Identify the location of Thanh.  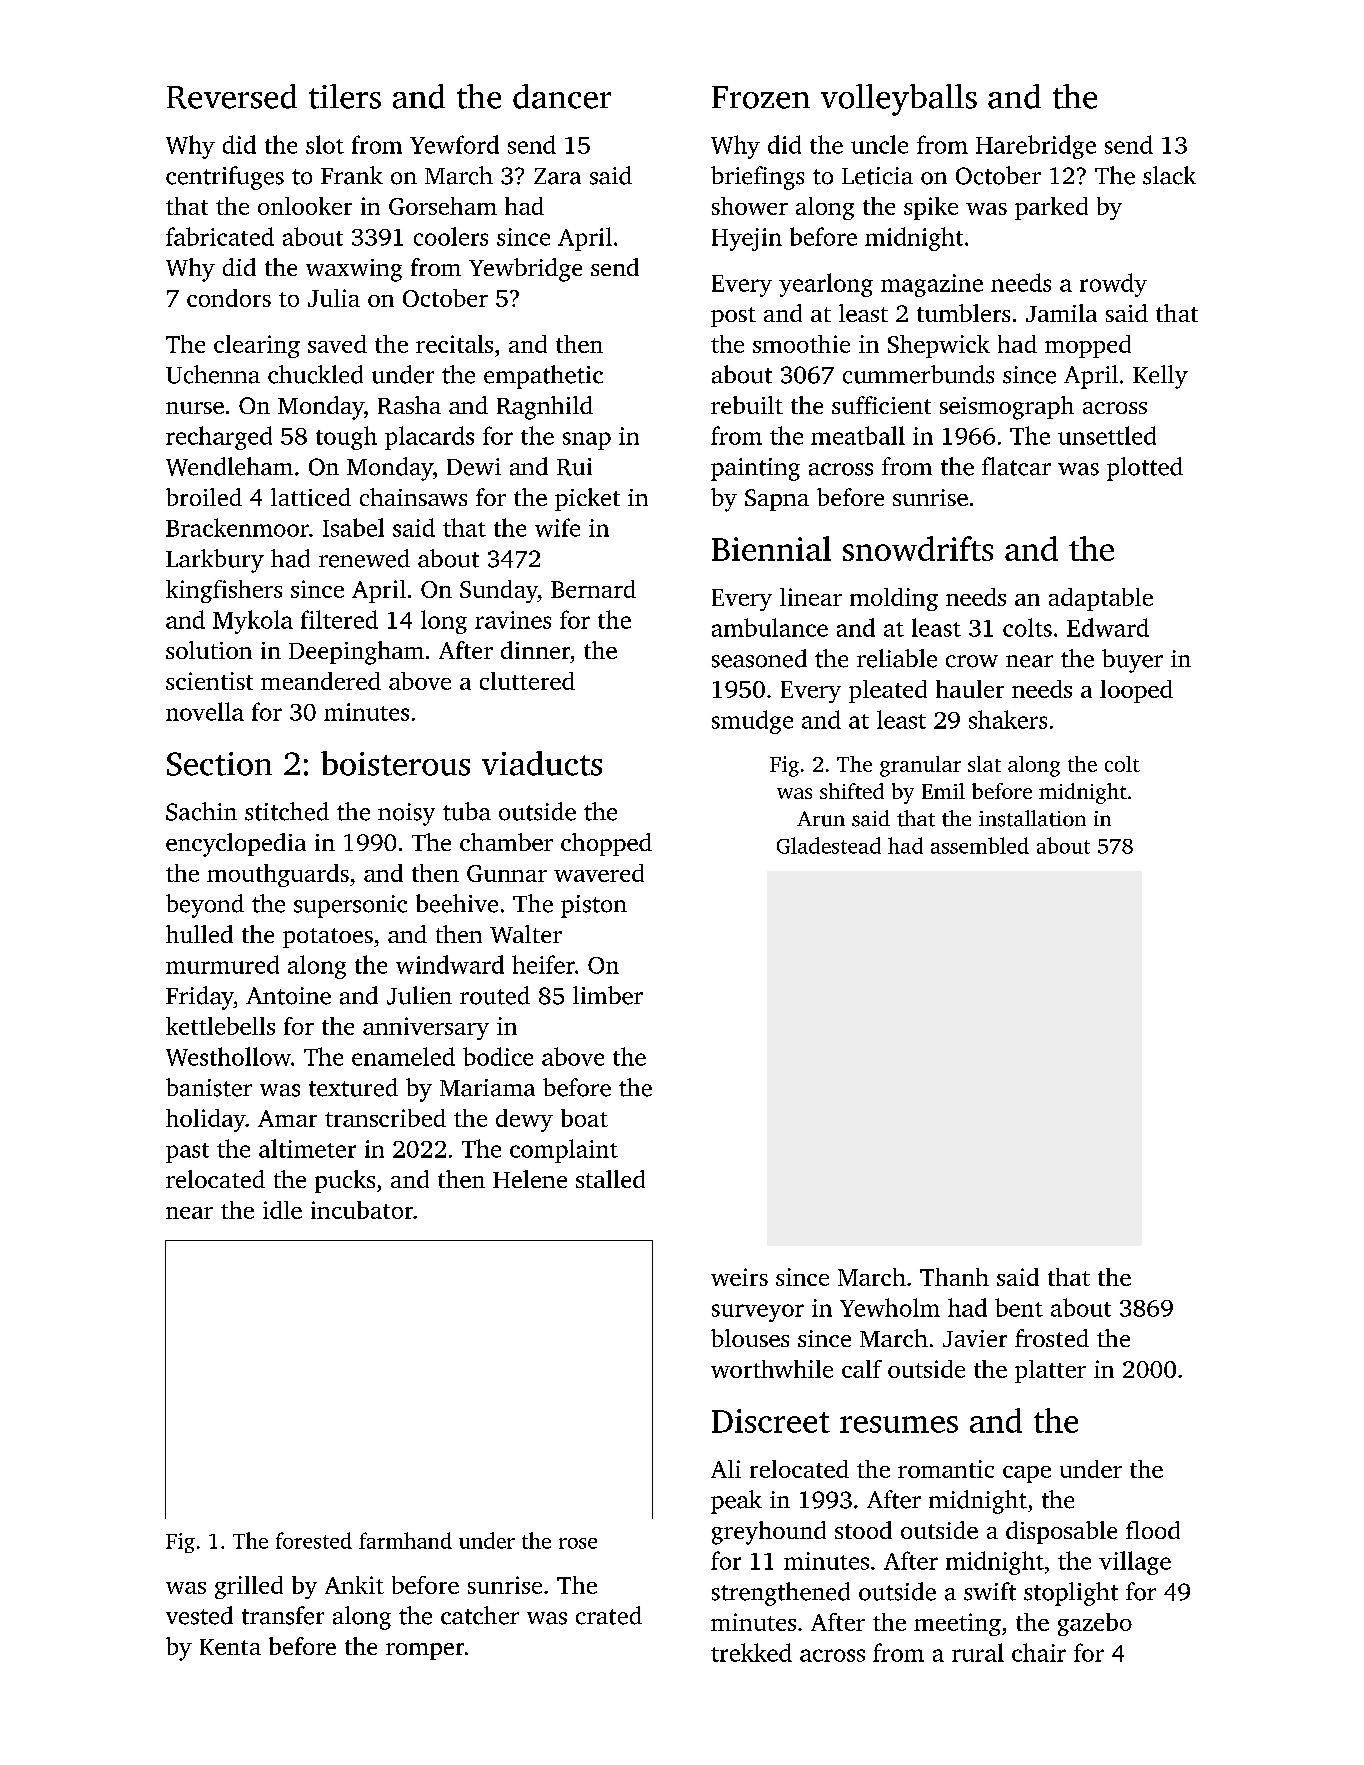
(954, 1277).
